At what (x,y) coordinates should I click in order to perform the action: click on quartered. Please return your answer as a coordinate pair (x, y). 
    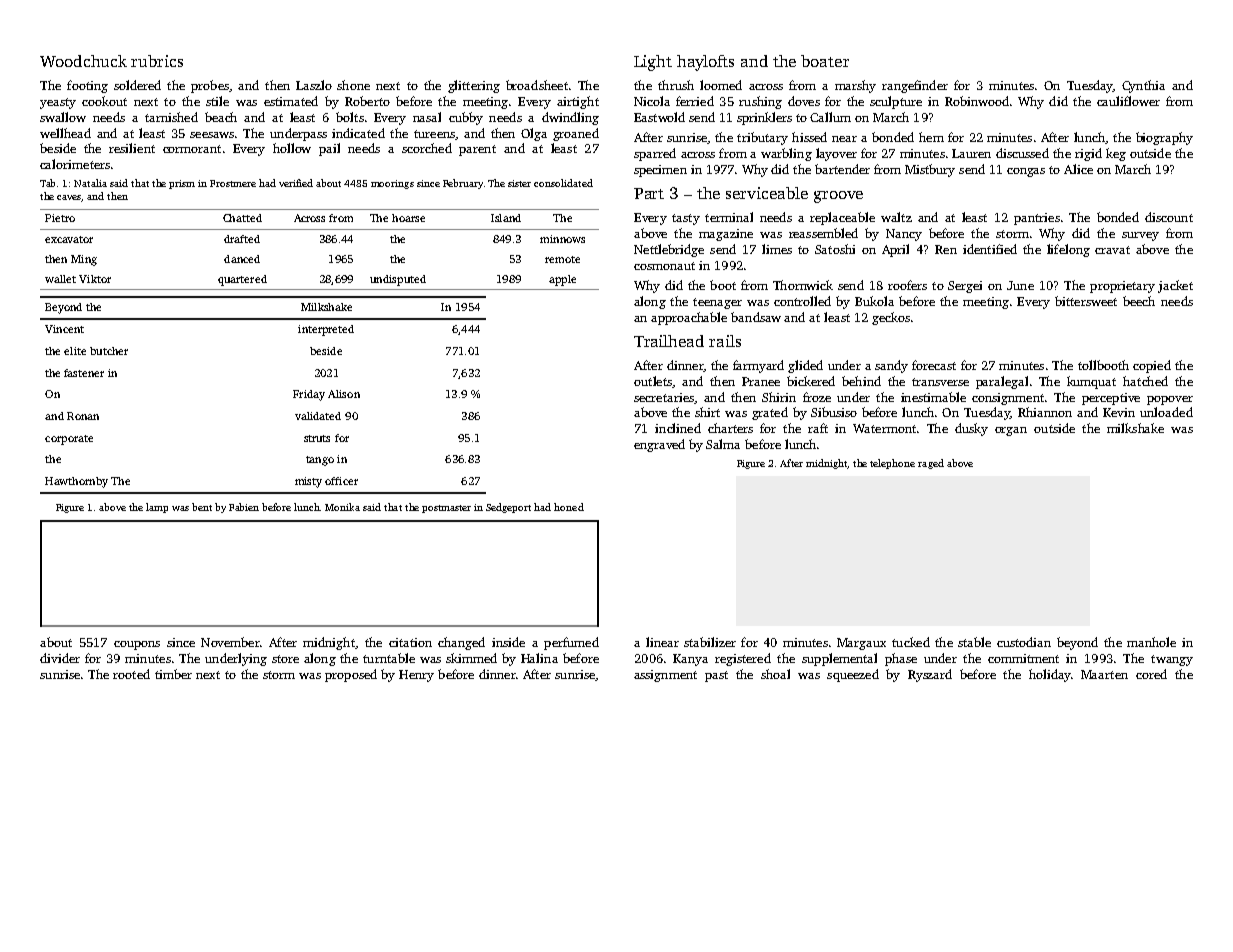
    Looking at the image, I should click on (242, 280).
